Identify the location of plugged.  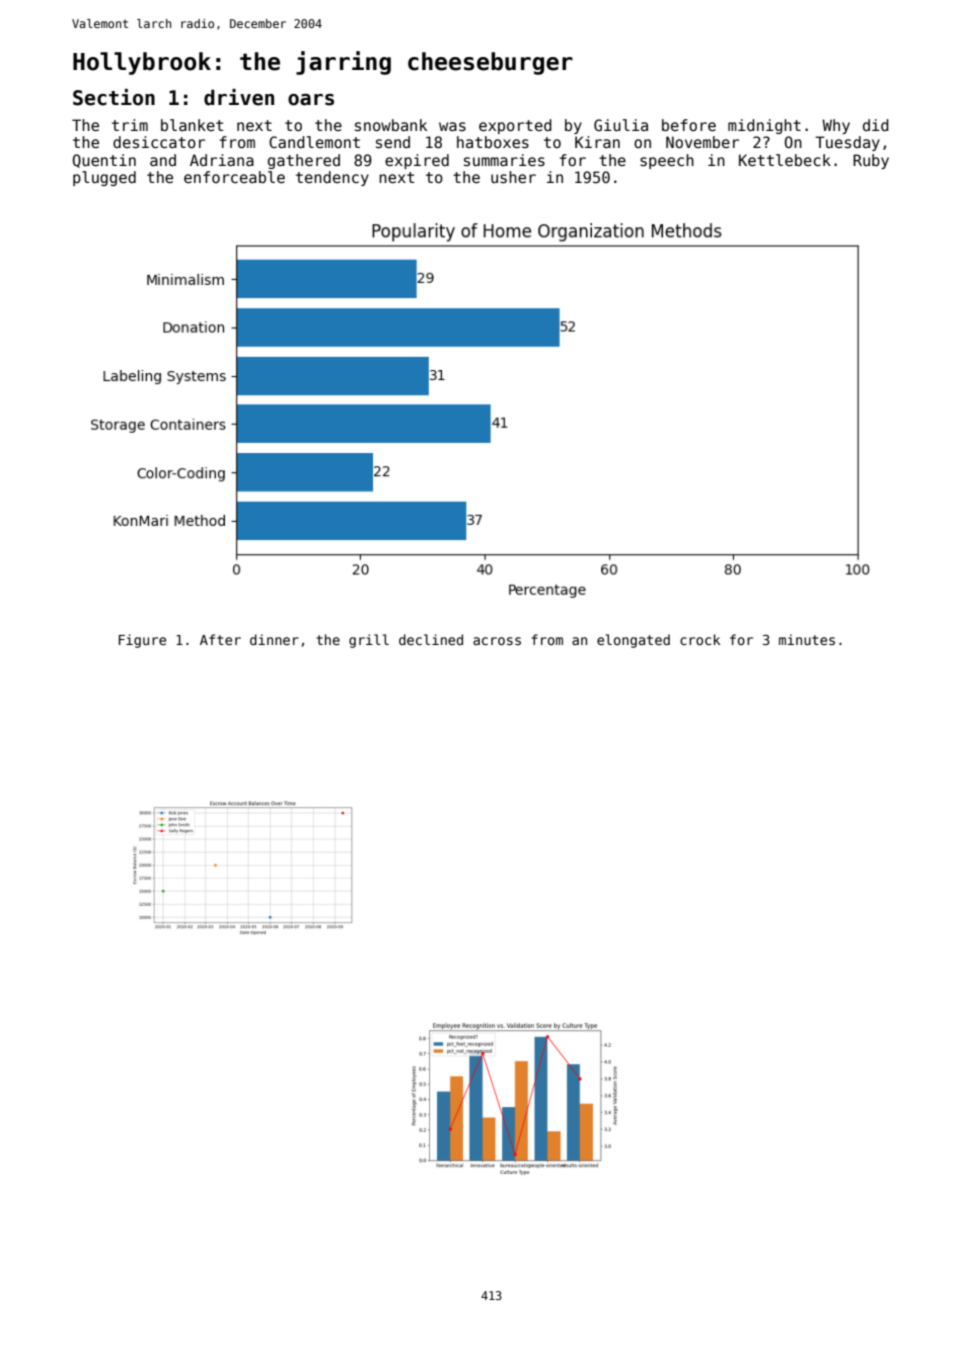
(104, 178).
